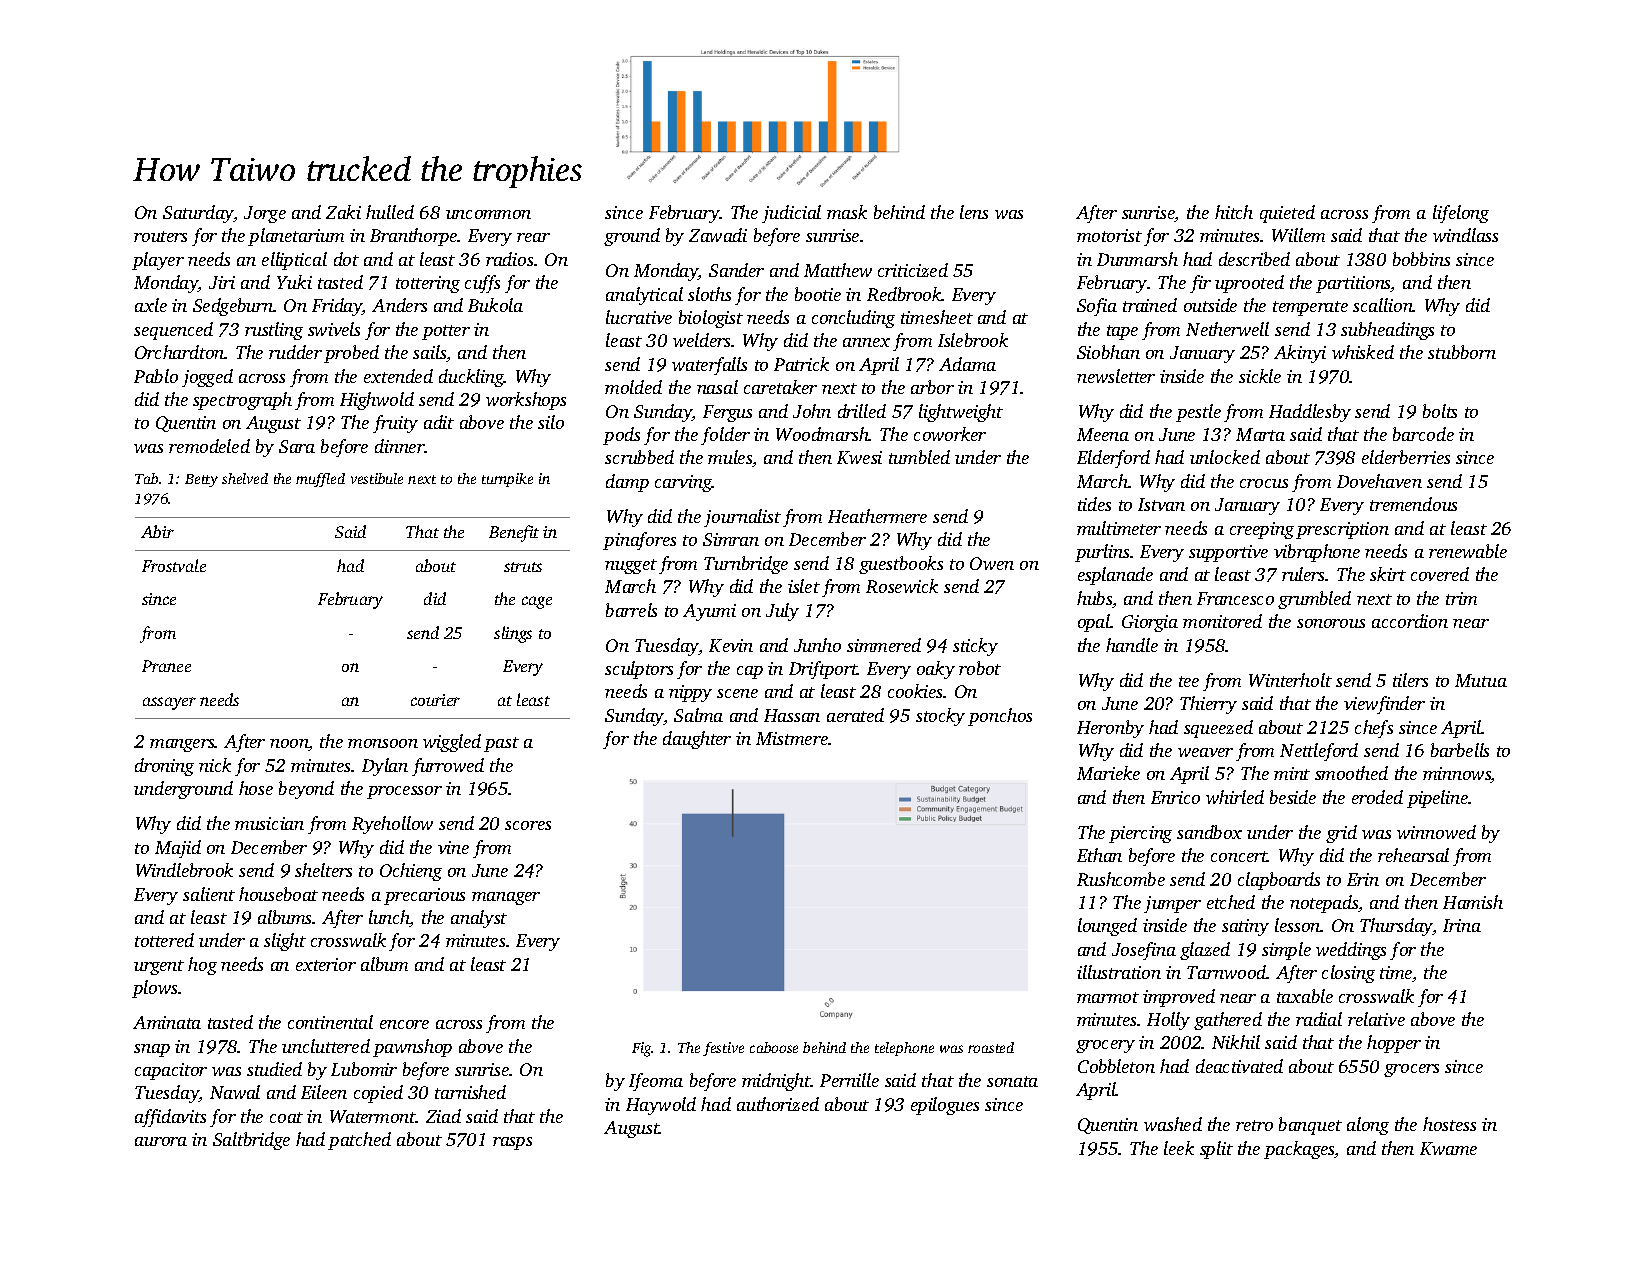  Describe the element at coordinates (731, 645) in the image. I see `Kevin` at that location.
